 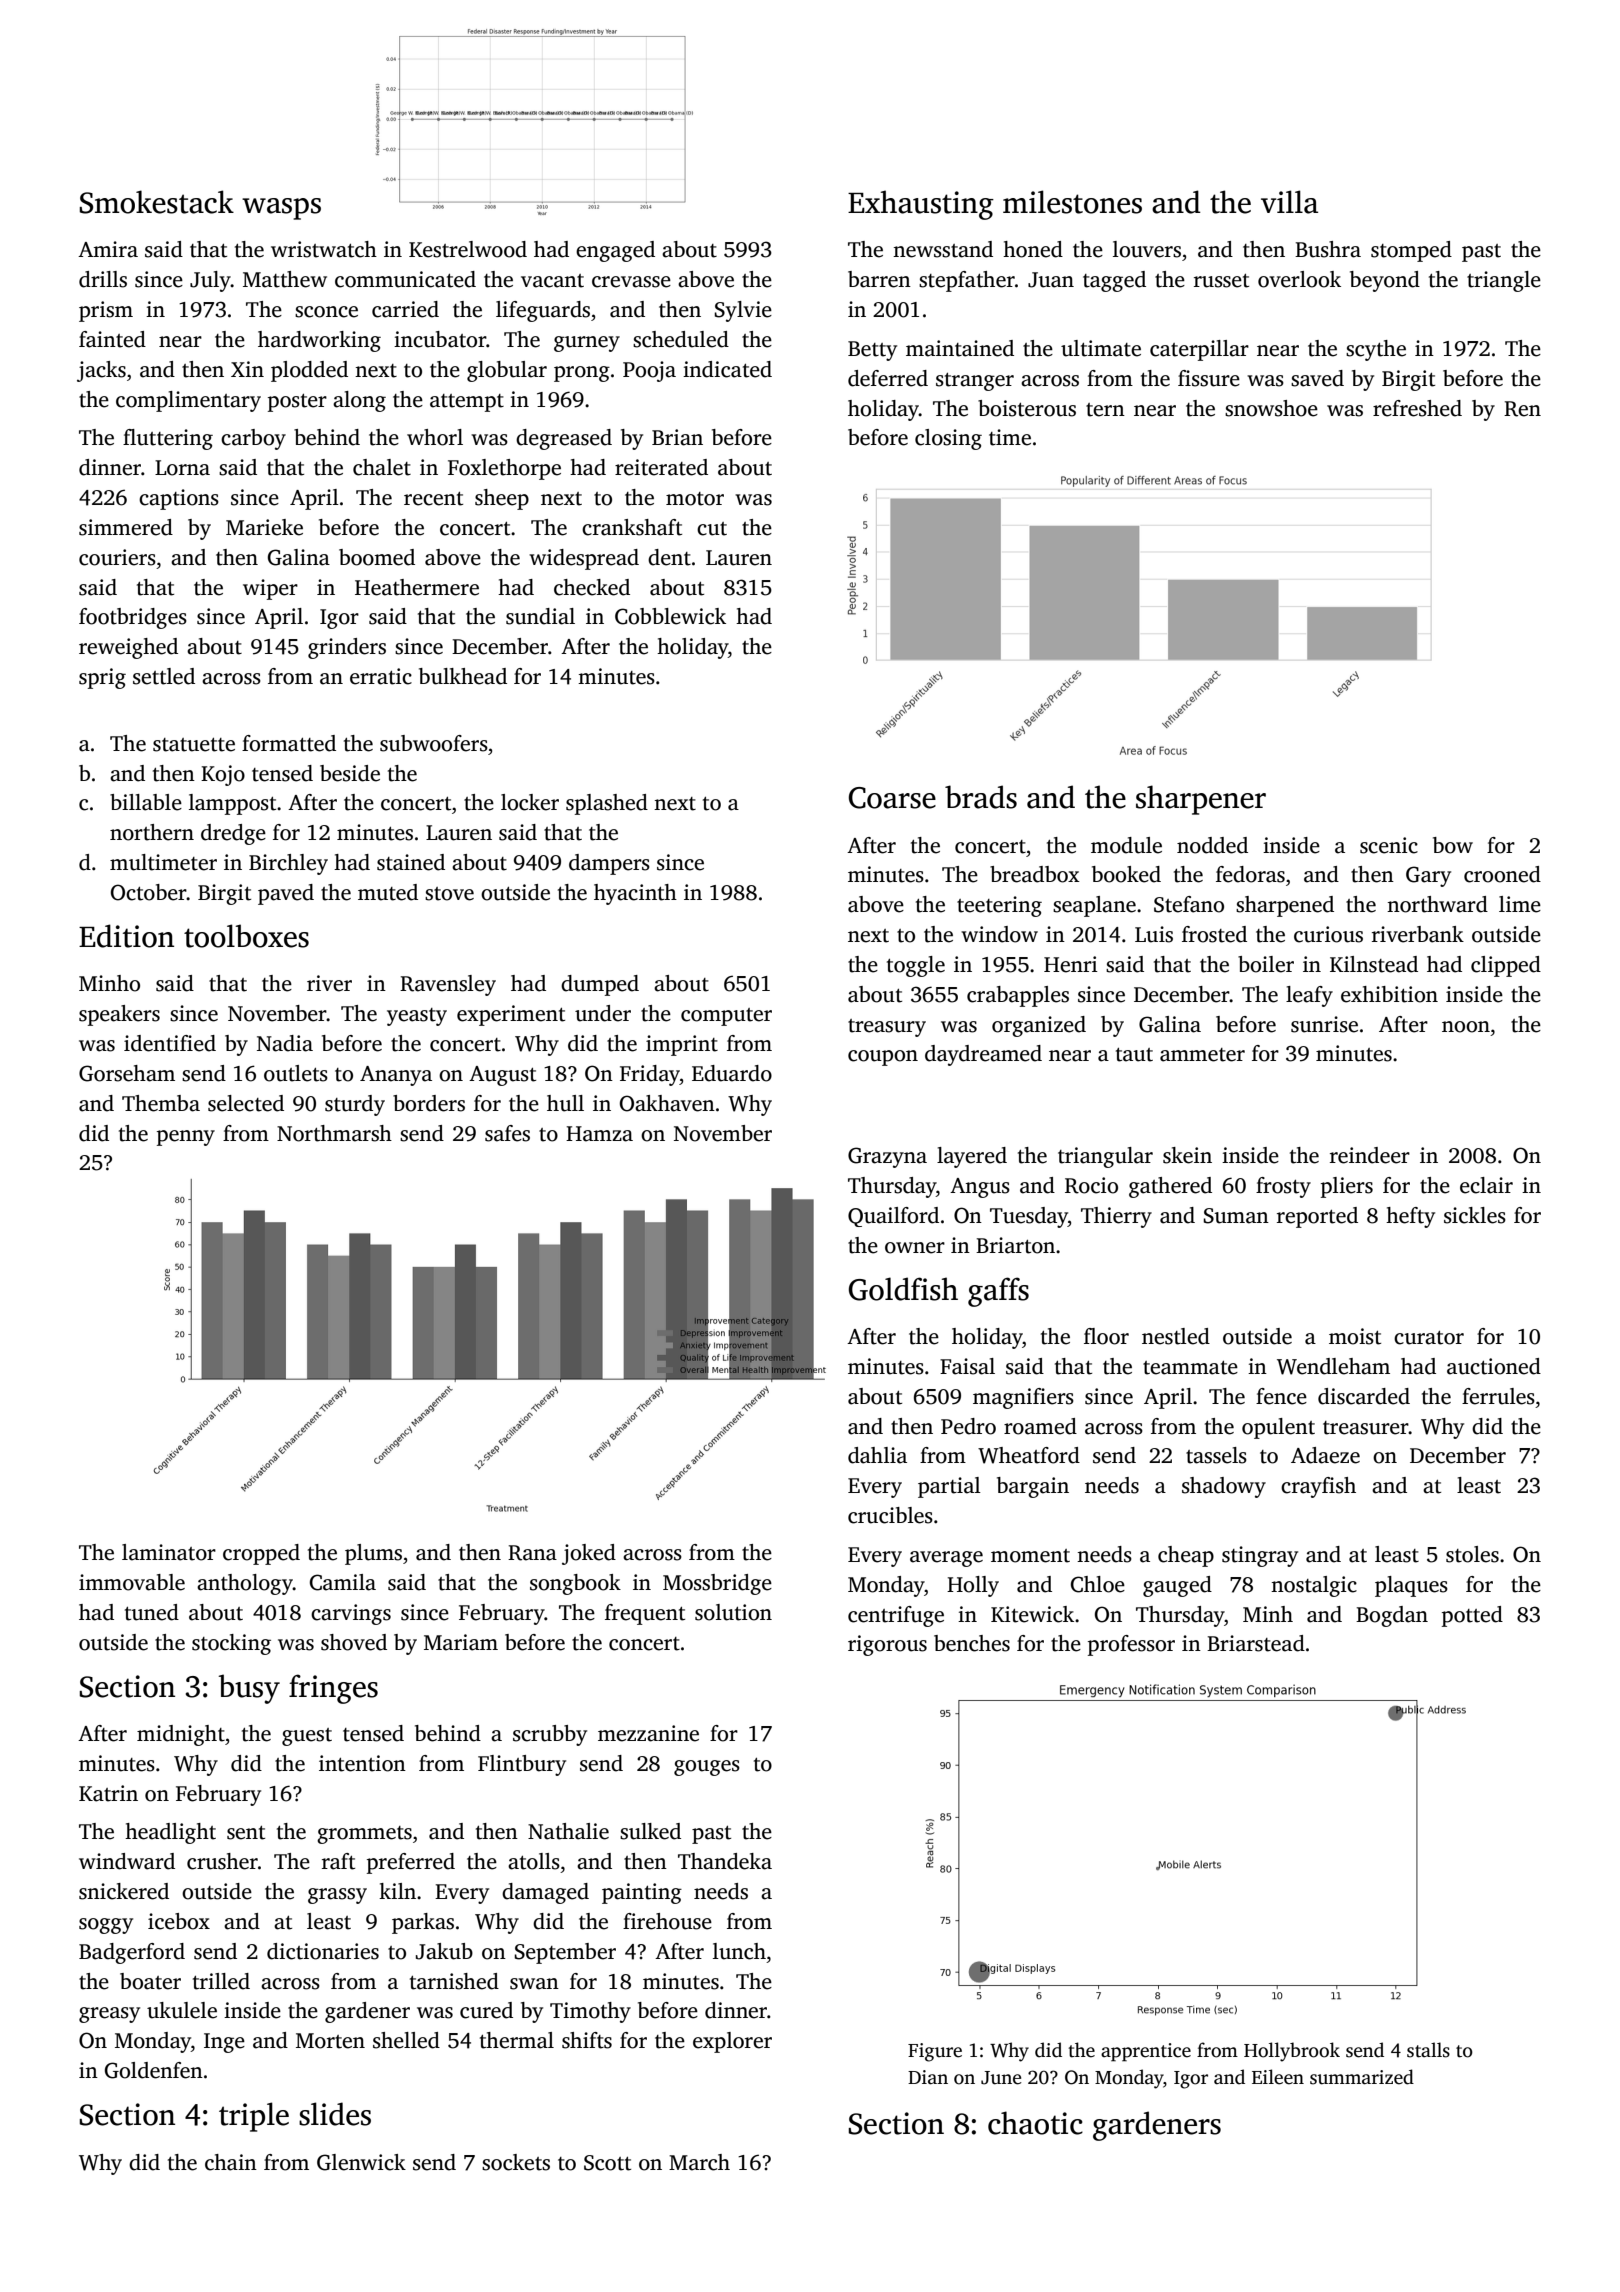 I want to click on greasy, so click(x=109, y=2015).
